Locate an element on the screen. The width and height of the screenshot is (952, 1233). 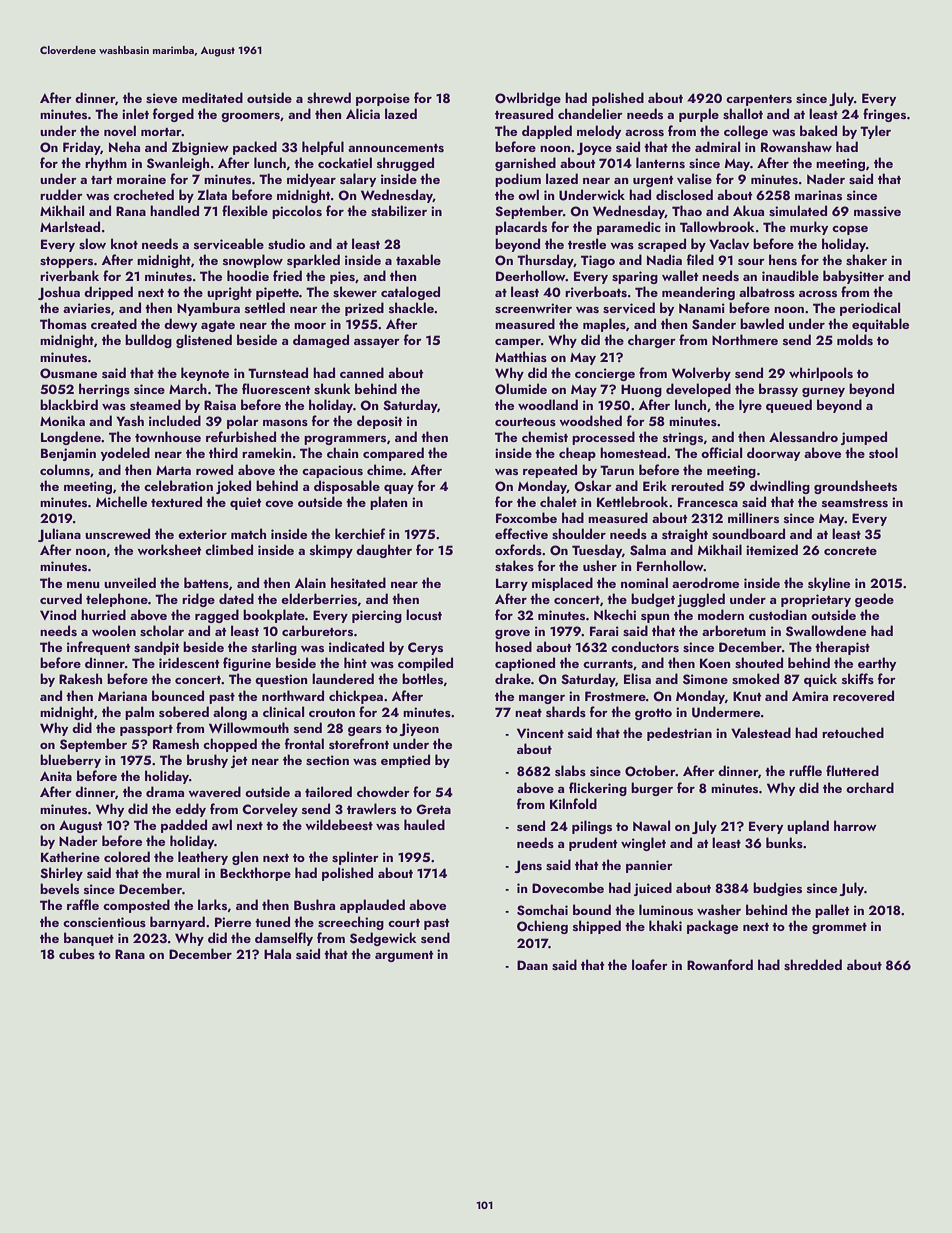
seamstress is located at coordinates (855, 503).
